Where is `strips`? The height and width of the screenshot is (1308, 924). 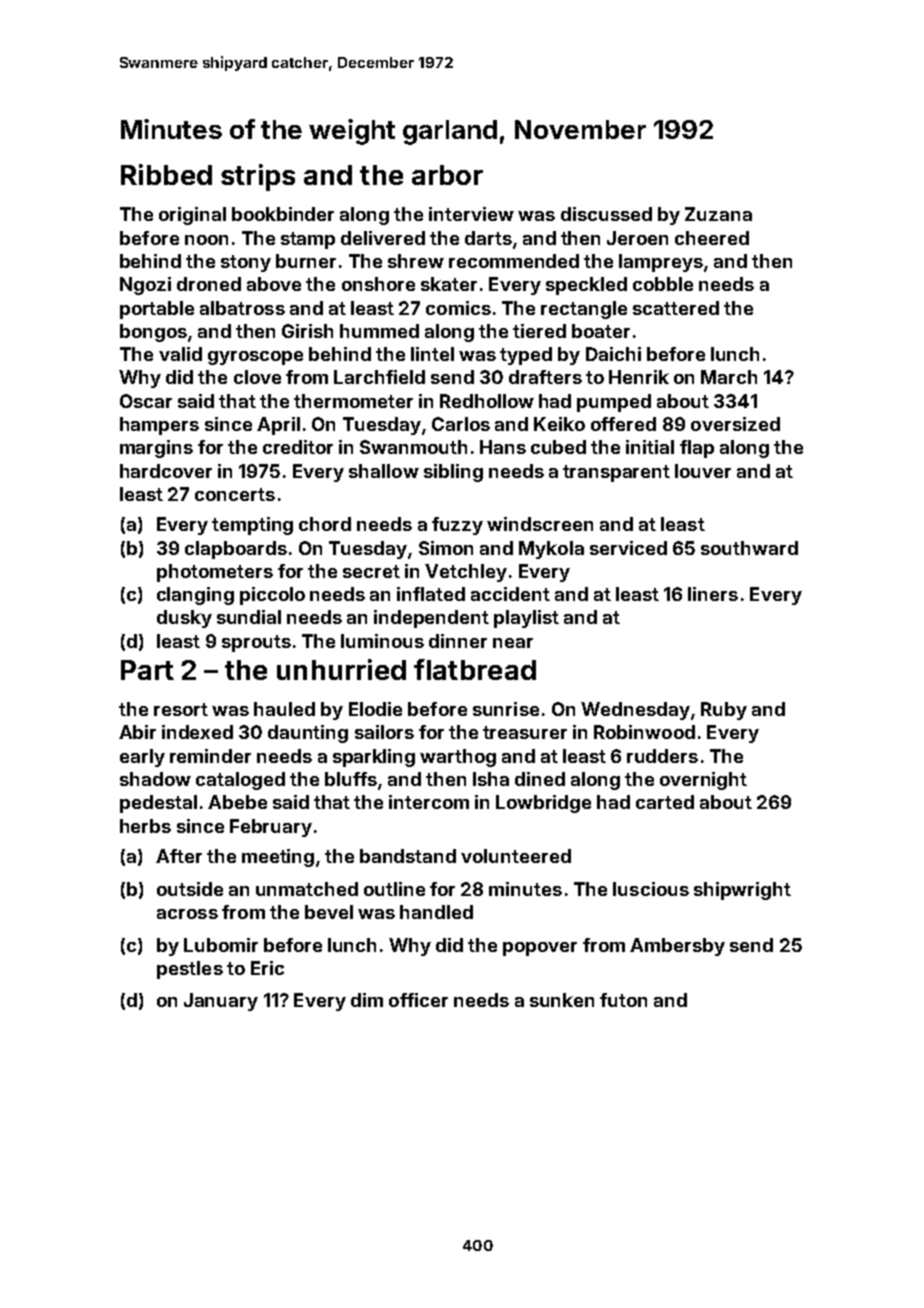
strips is located at coordinates (258, 177).
